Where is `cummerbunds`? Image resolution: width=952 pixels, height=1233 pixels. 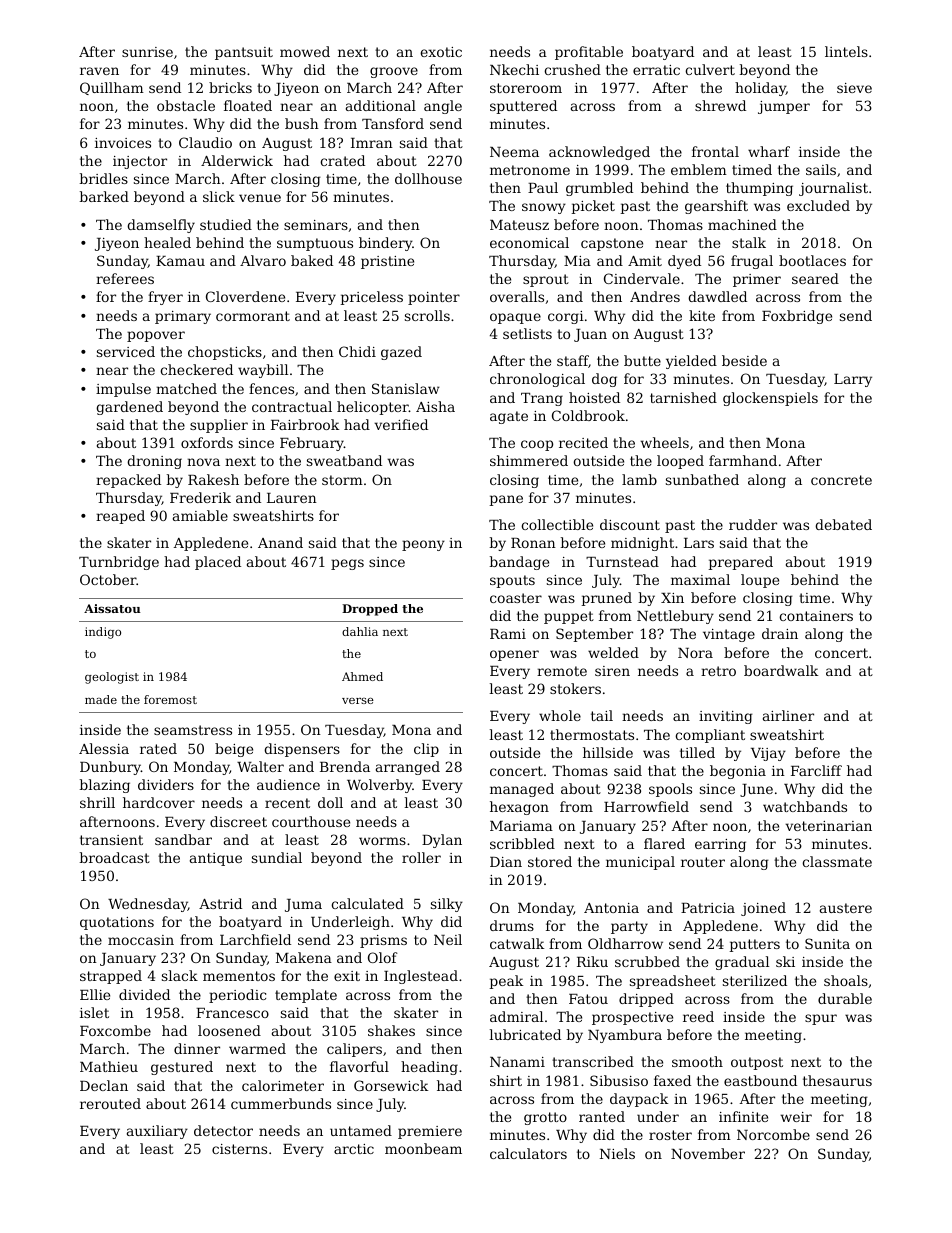 cummerbunds is located at coordinates (281, 1103).
